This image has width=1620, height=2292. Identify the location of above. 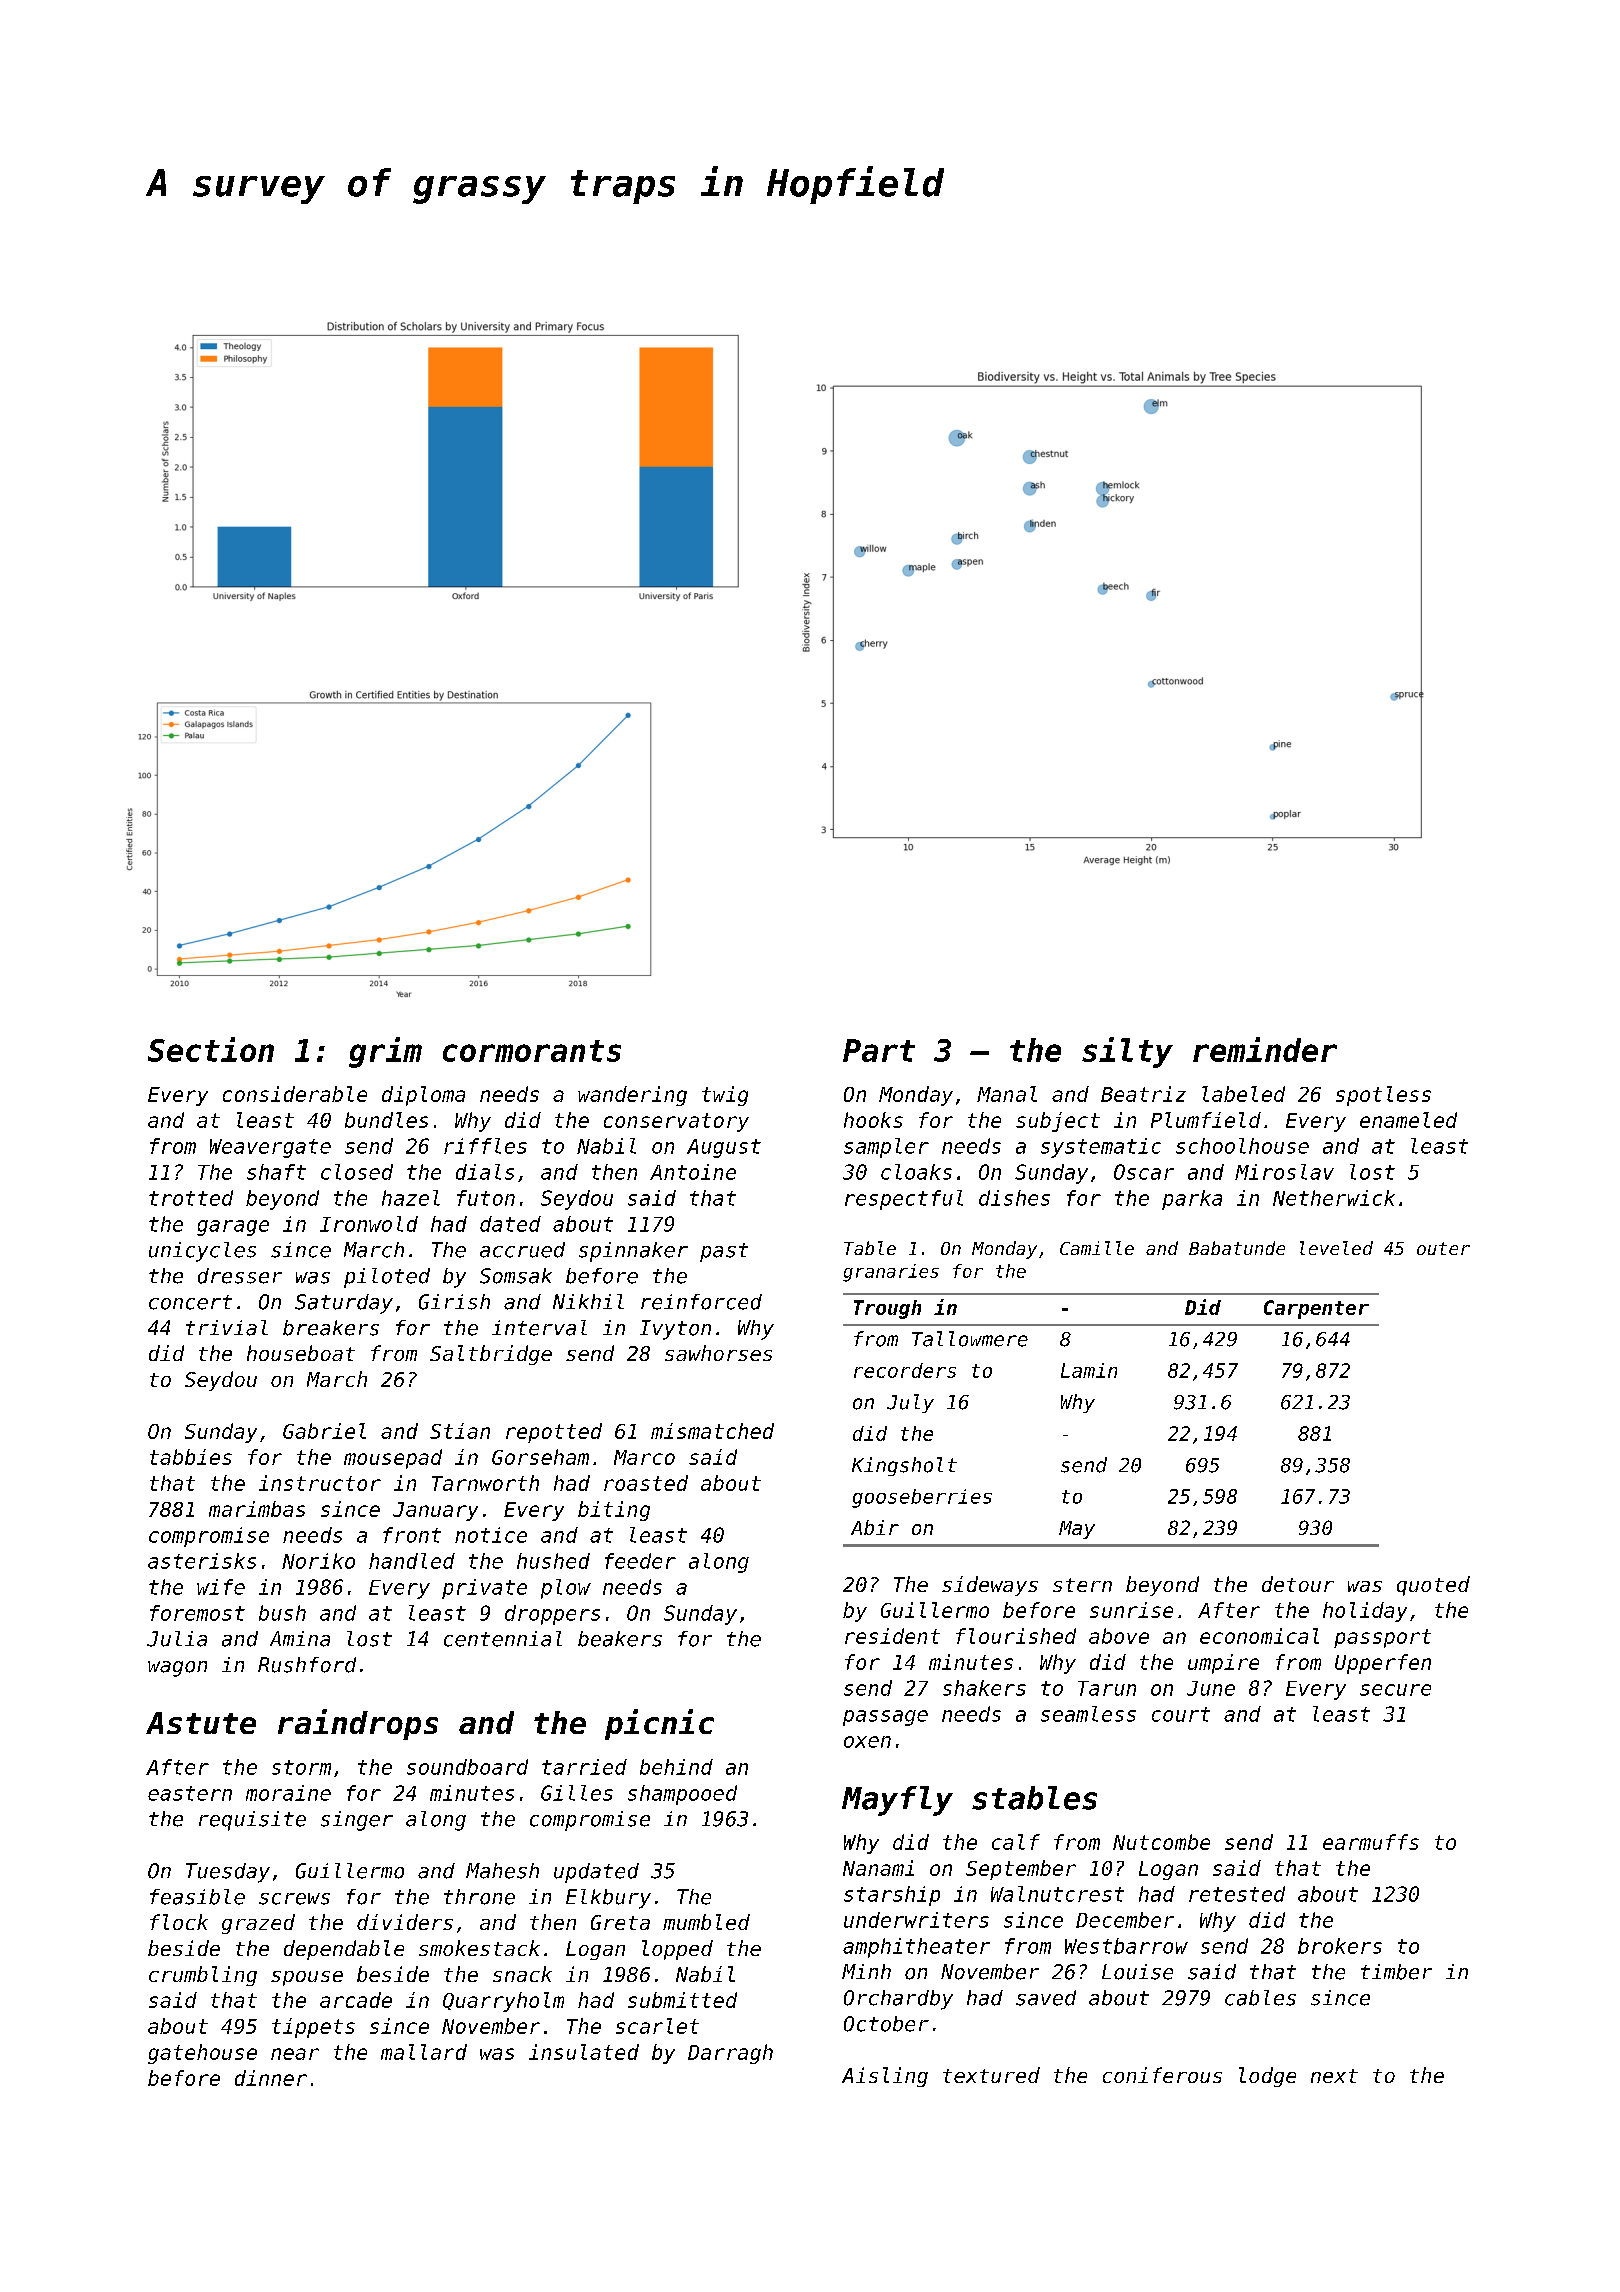
(1119, 1636).
